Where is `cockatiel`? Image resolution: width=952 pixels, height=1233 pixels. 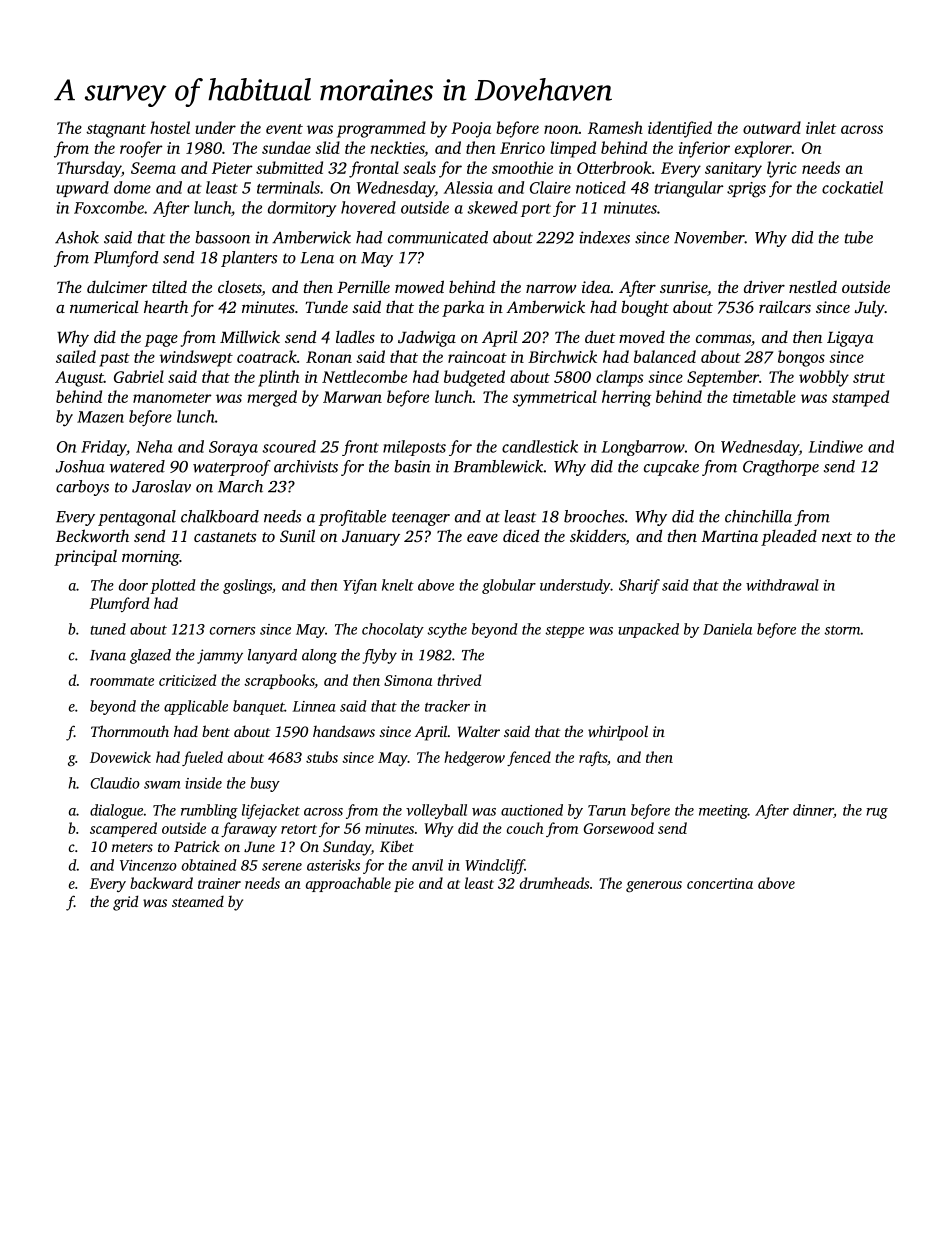 cockatiel is located at coordinates (852, 187).
